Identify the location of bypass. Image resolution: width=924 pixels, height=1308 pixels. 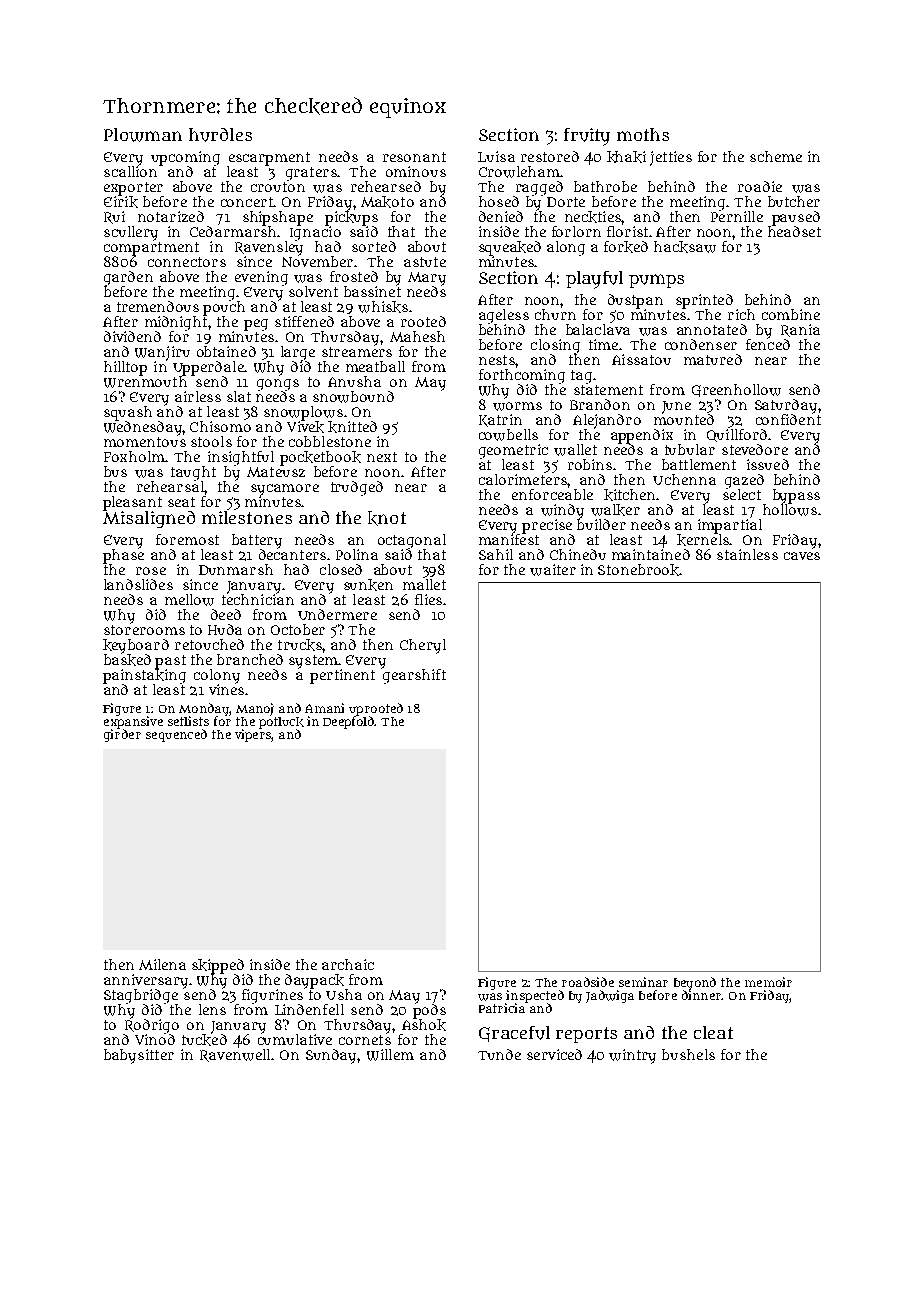
(796, 496).
